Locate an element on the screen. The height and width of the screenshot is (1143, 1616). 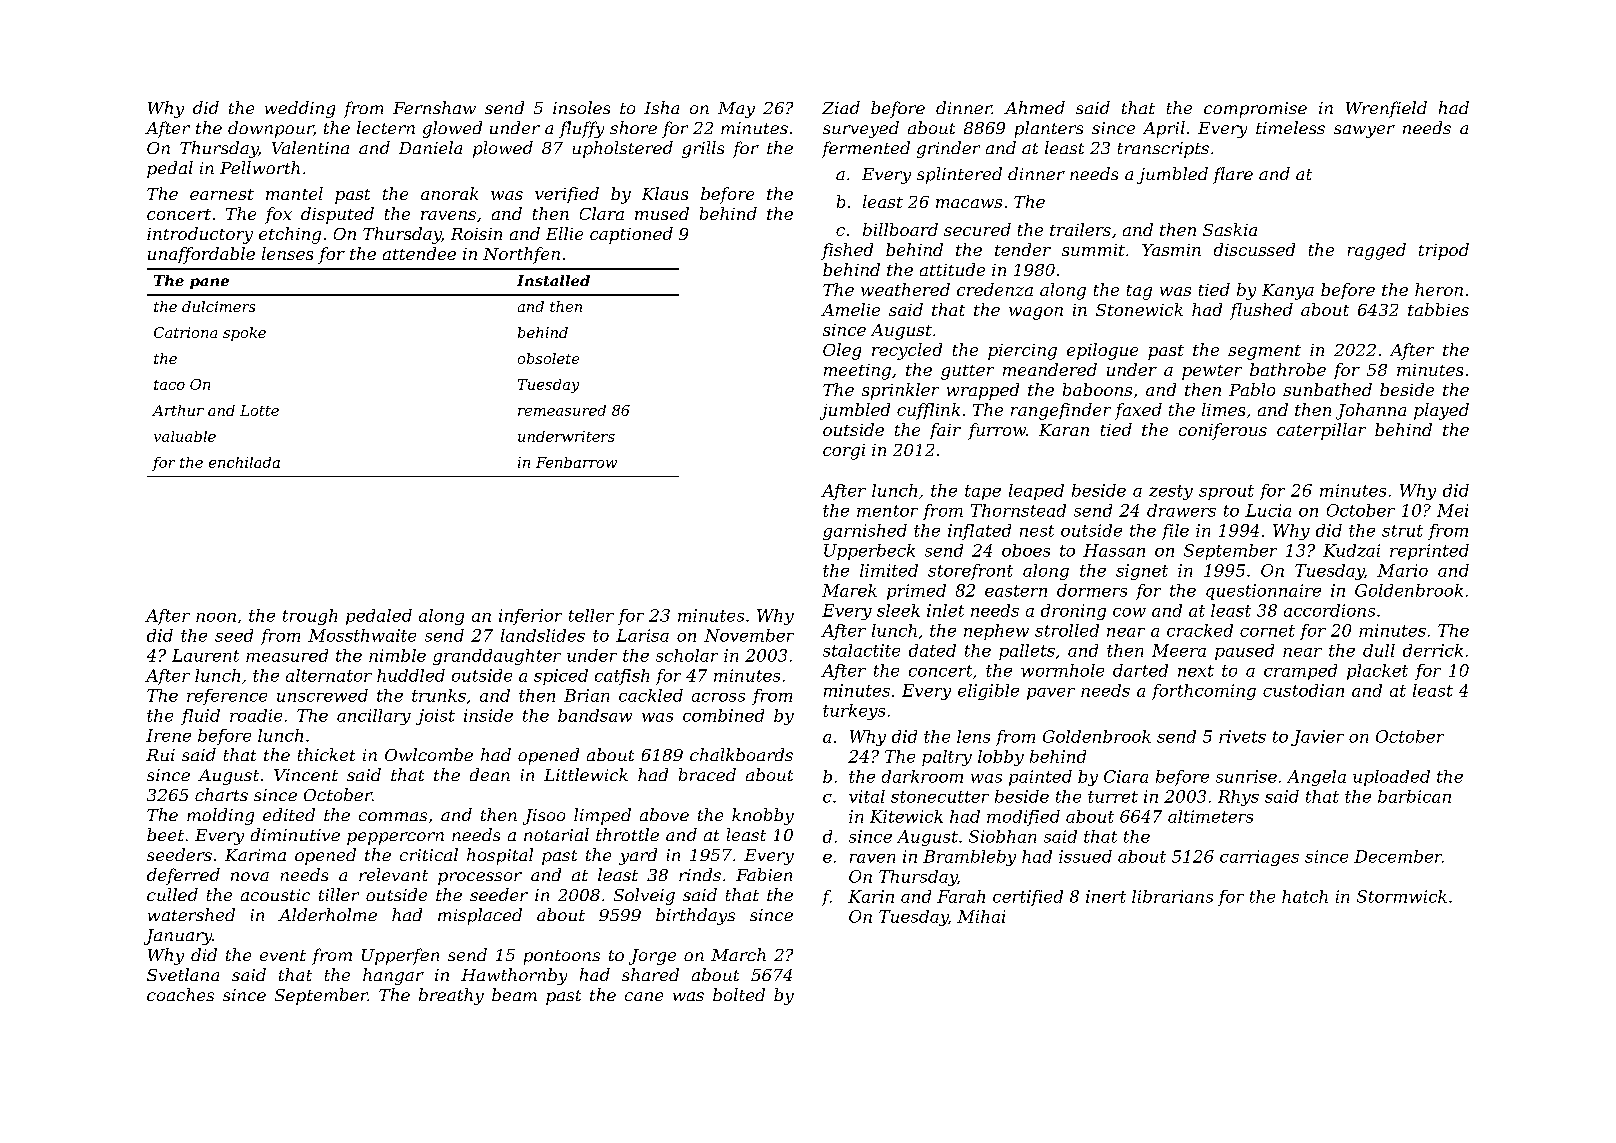
Fenbarrow is located at coordinates (576, 462).
